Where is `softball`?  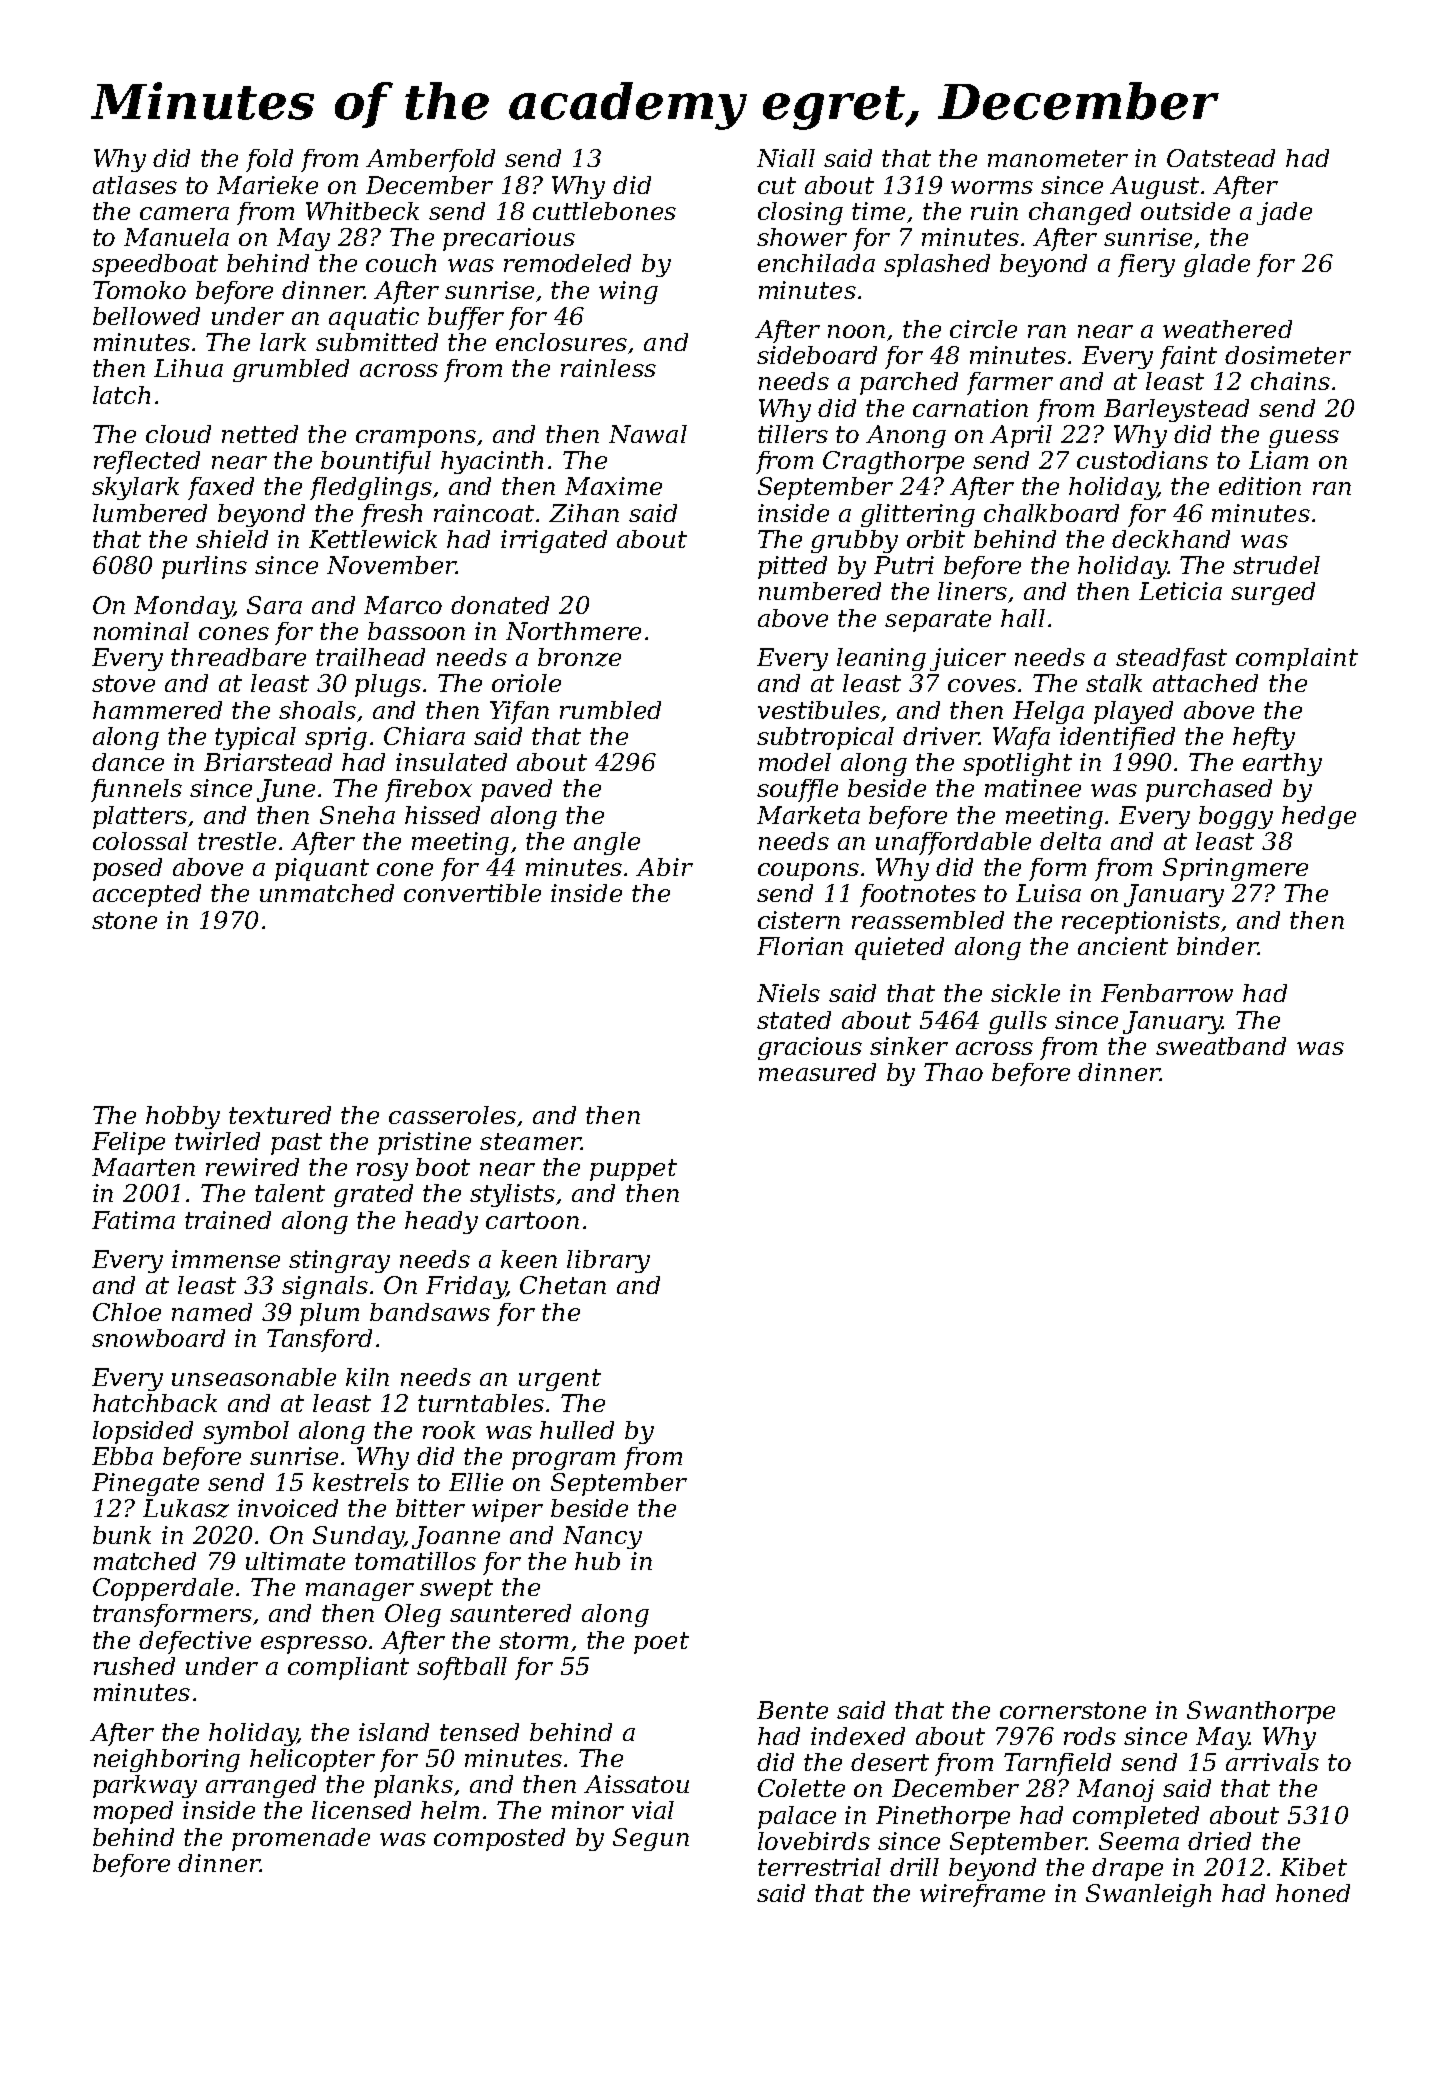
softball is located at coordinates (462, 1668).
